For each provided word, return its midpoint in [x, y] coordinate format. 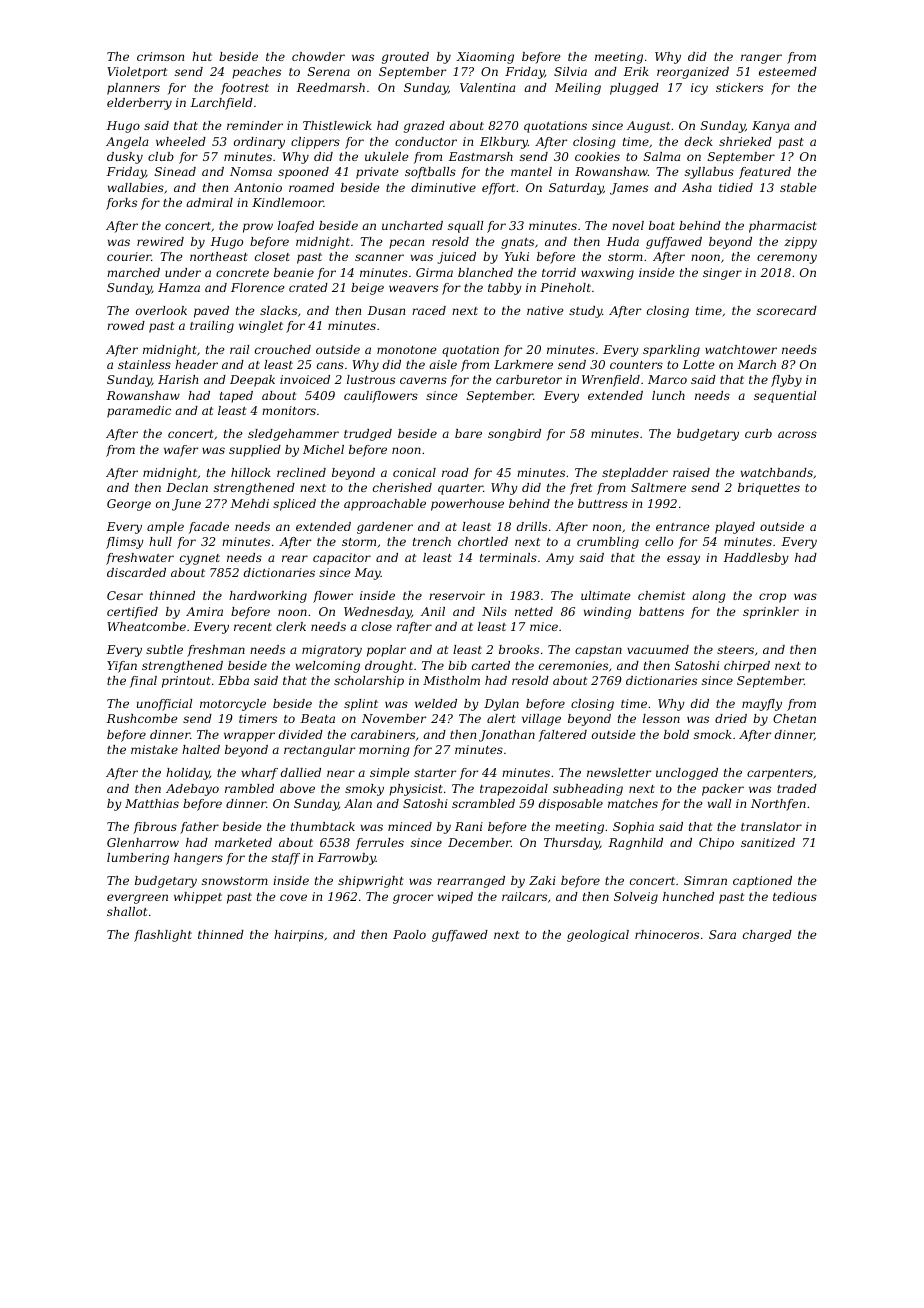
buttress [603, 503]
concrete [242, 273]
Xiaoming [485, 58]
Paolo [409, 934]
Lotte [699, 364]
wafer [181, 451]
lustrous [371, 379]
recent [253, 627]
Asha [697, 187]
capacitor [342, 559]
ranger [761, 59]
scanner [379, 257]
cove [293, 897]
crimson [160, 56]
